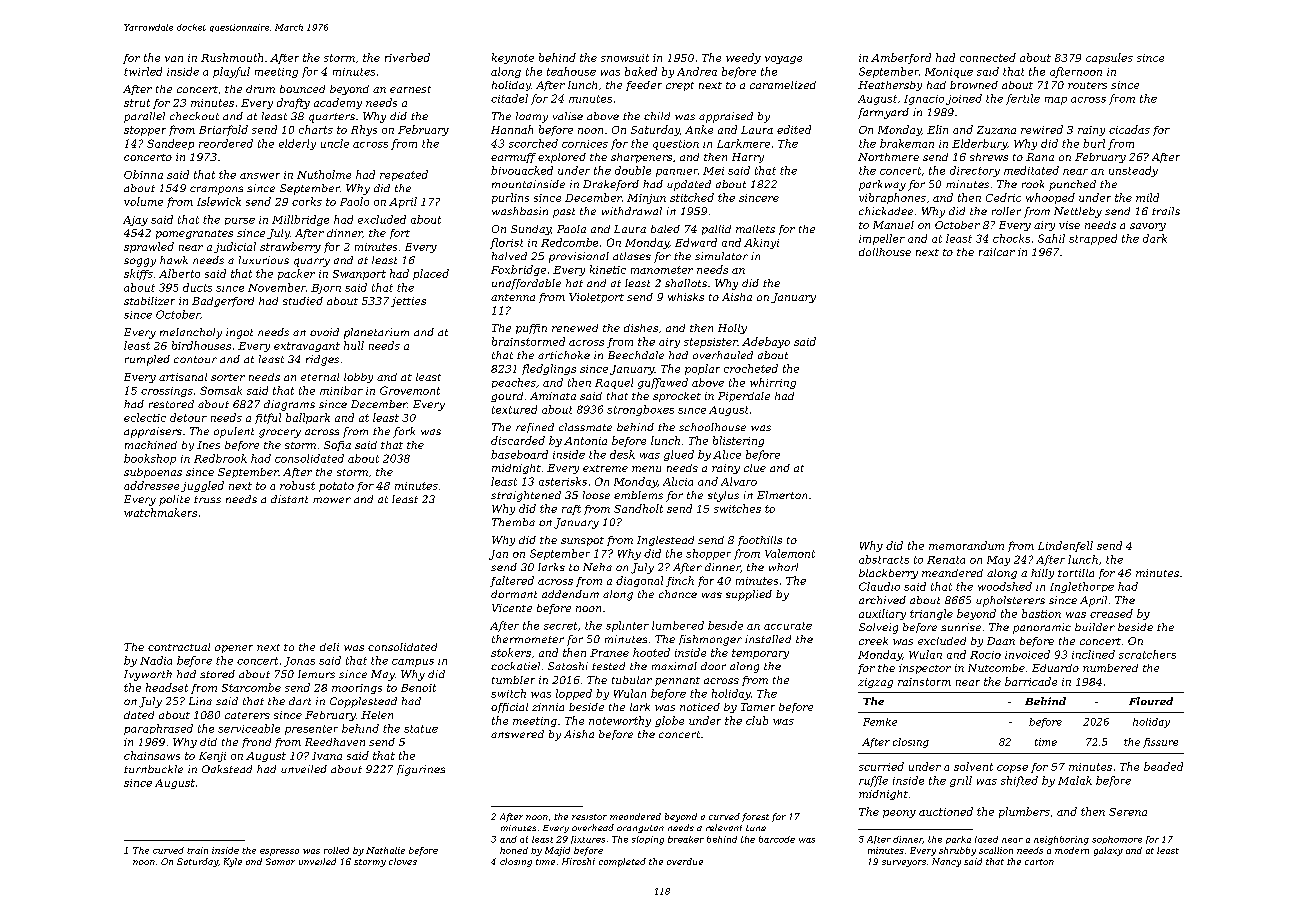 This screenshot has width=1308, height=924. What do you see at coordinates (773, 383) in the screenshot?
I see `whirring` at bounding box center [773, 383].
